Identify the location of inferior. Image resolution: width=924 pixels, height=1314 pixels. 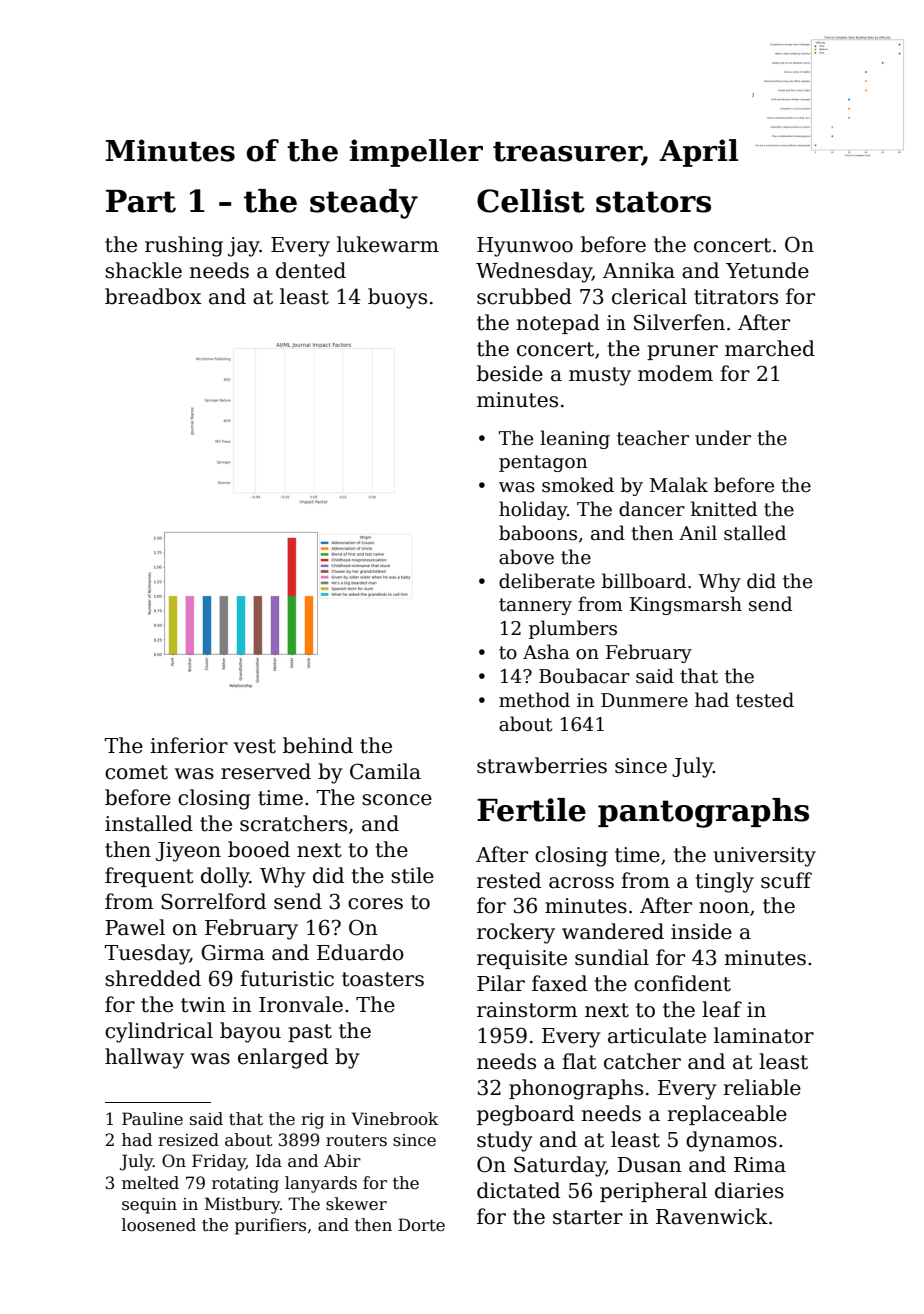
(189, 745).
